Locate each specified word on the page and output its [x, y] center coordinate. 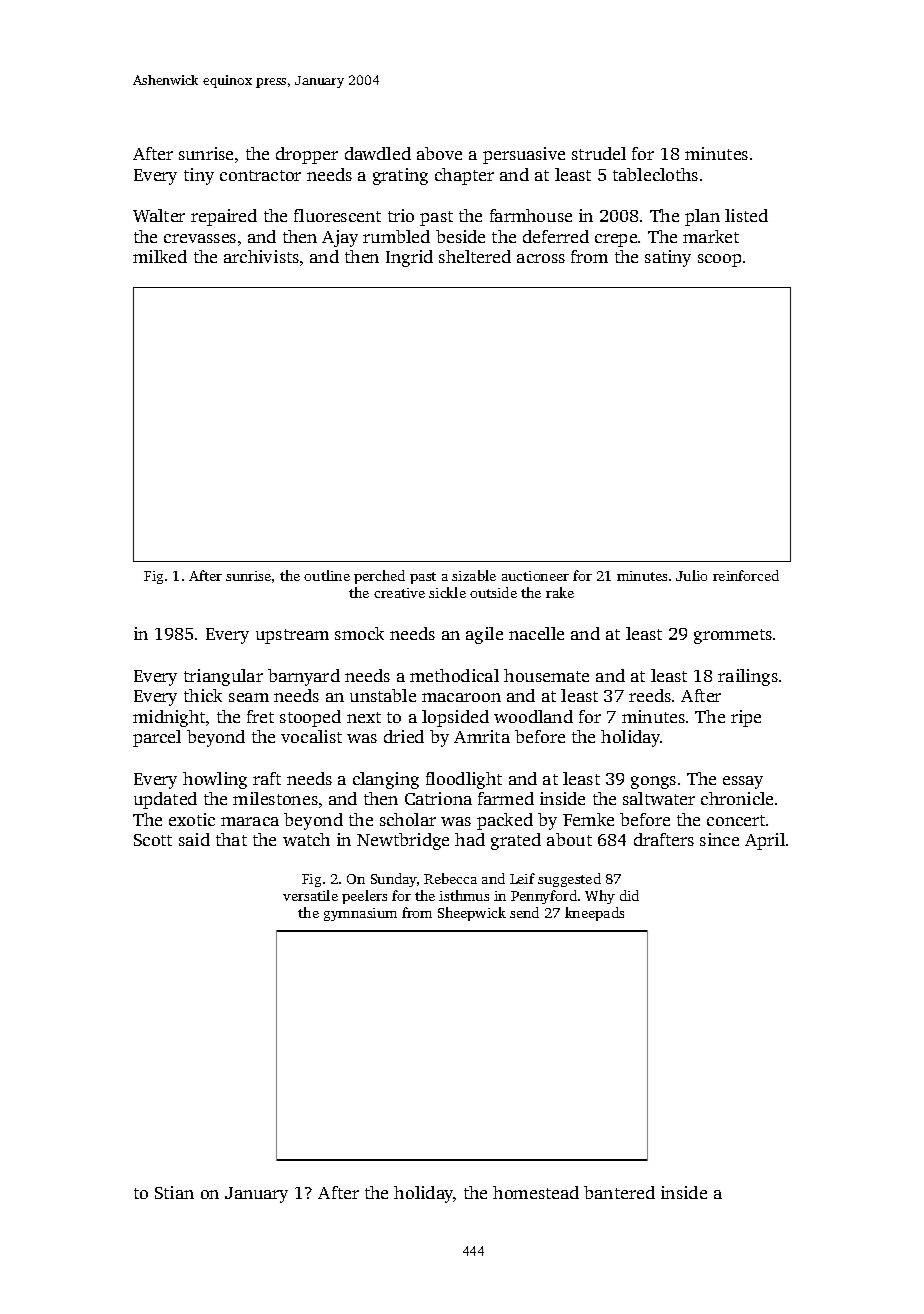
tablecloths [655, 174]
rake [560, 592]
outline [327, 575]
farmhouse [531, 215]
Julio [691, 575]
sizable [474, 575]
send [524, 912]
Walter [159, 215]
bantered [619, 1192]
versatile [310, 895]
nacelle [536, 633]
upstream [292, 636]
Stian [174, 1192]
